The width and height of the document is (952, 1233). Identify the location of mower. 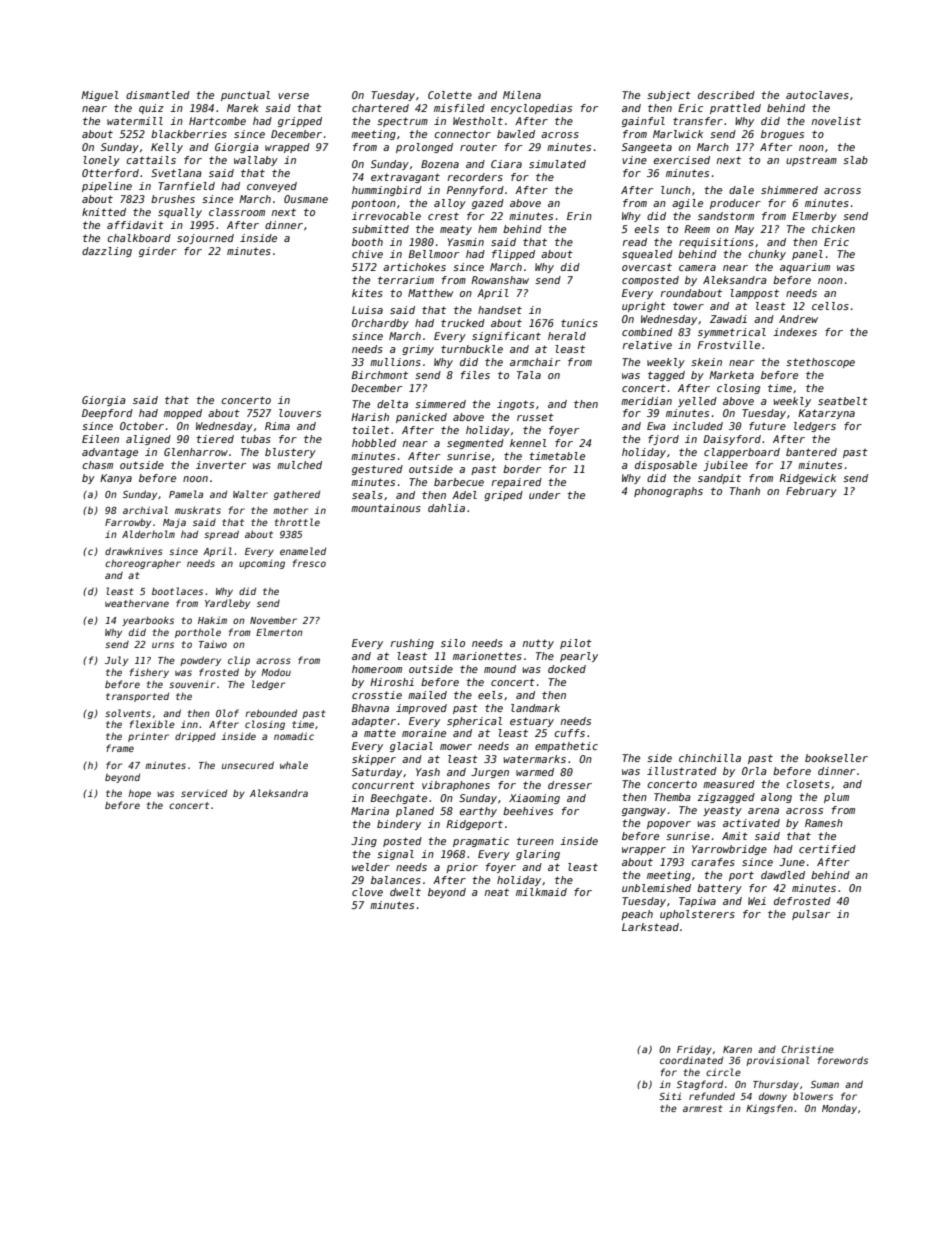
(456, 747).
